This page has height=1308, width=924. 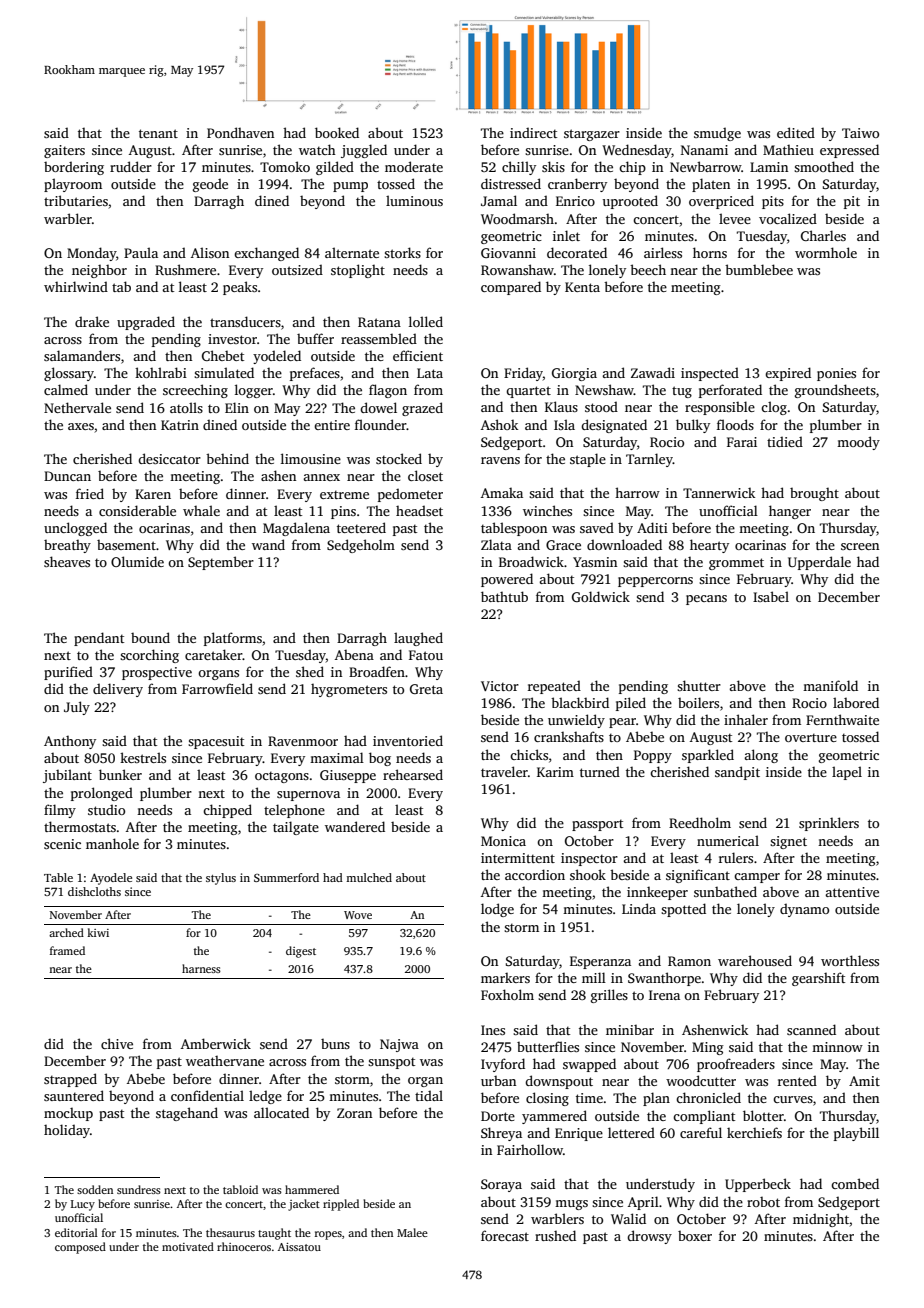 I want to click on accordion, so click(x=535, y=874).
